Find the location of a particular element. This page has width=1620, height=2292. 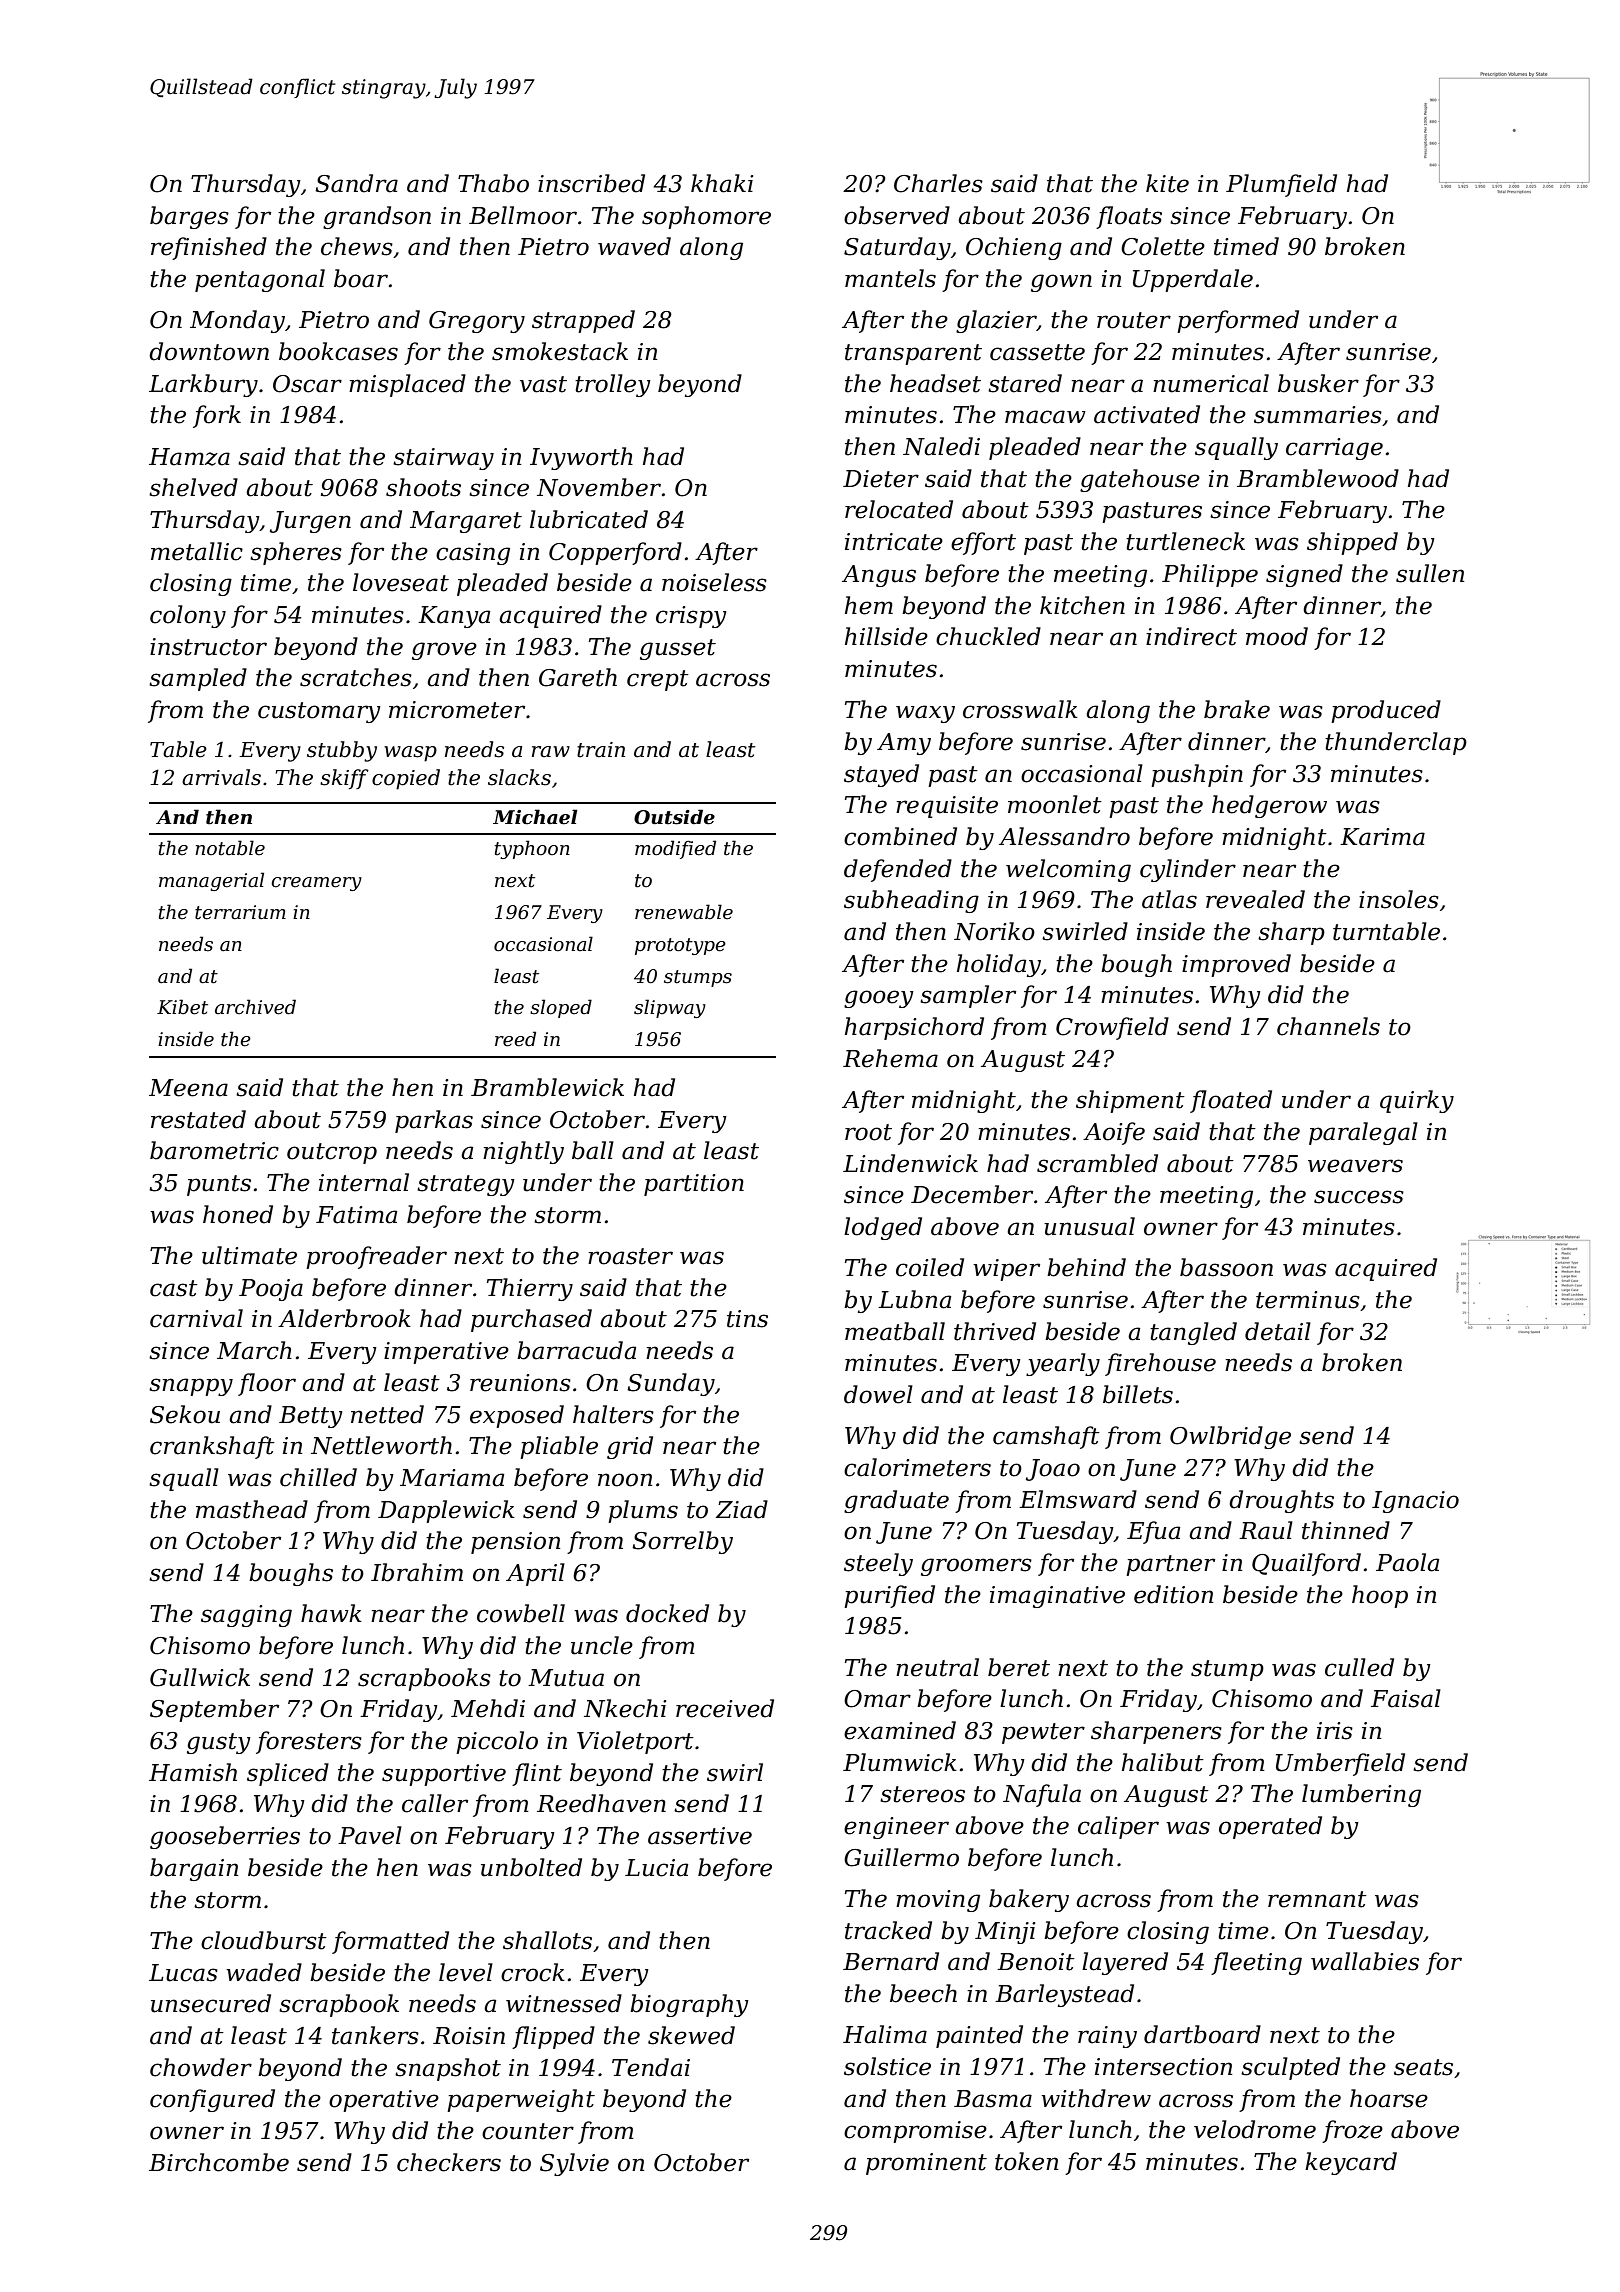

Thabo is located at coordinates (493, 183).
